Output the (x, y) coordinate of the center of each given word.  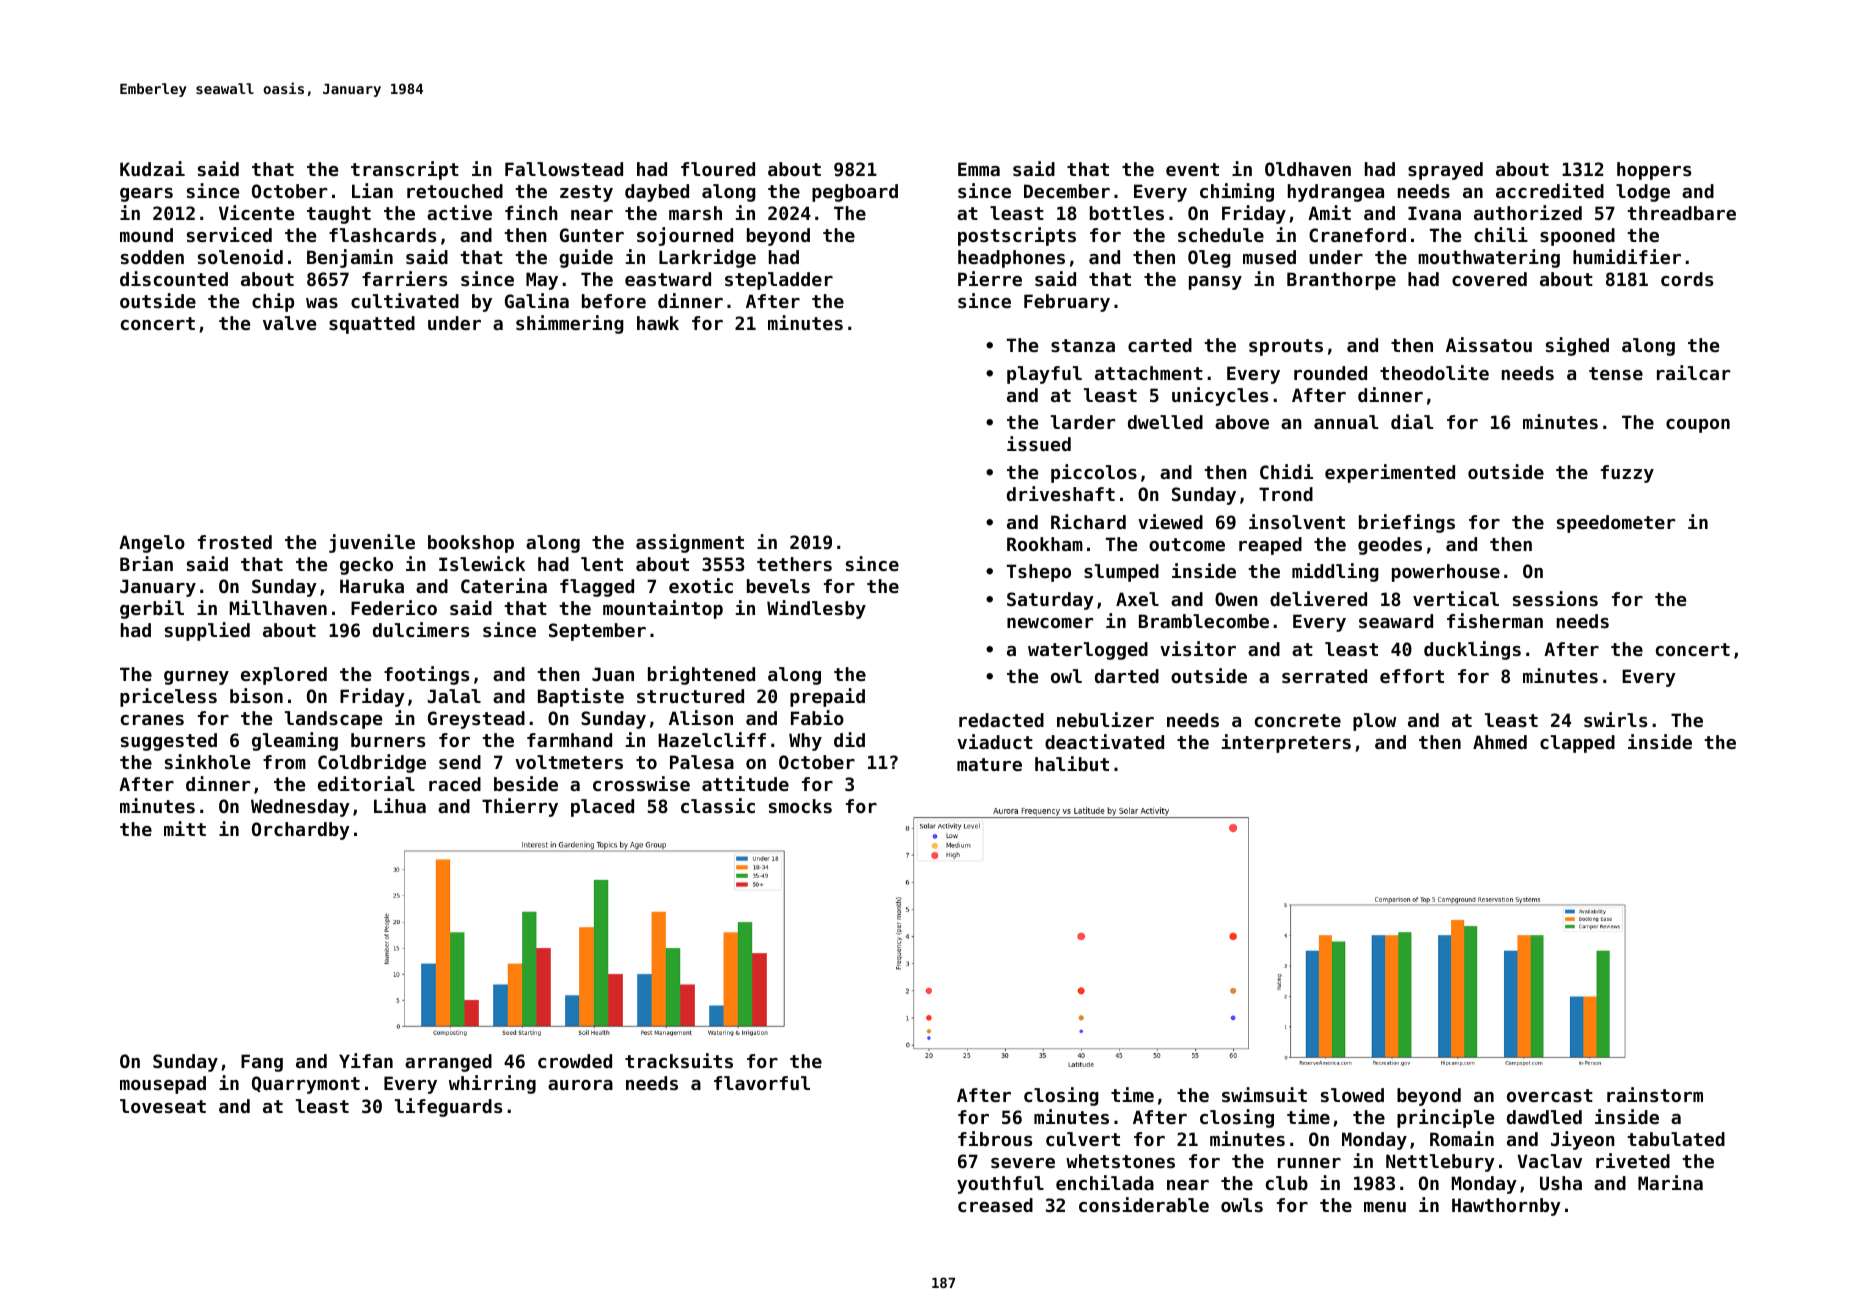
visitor (1198, 648)
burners (388, 740)
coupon (1698, 426)
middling (1335, 572)
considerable (1144, 1204)
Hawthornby (1506, 1207)
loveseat (163, 1106)
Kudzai (152, 168)
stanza (1083, 345)
